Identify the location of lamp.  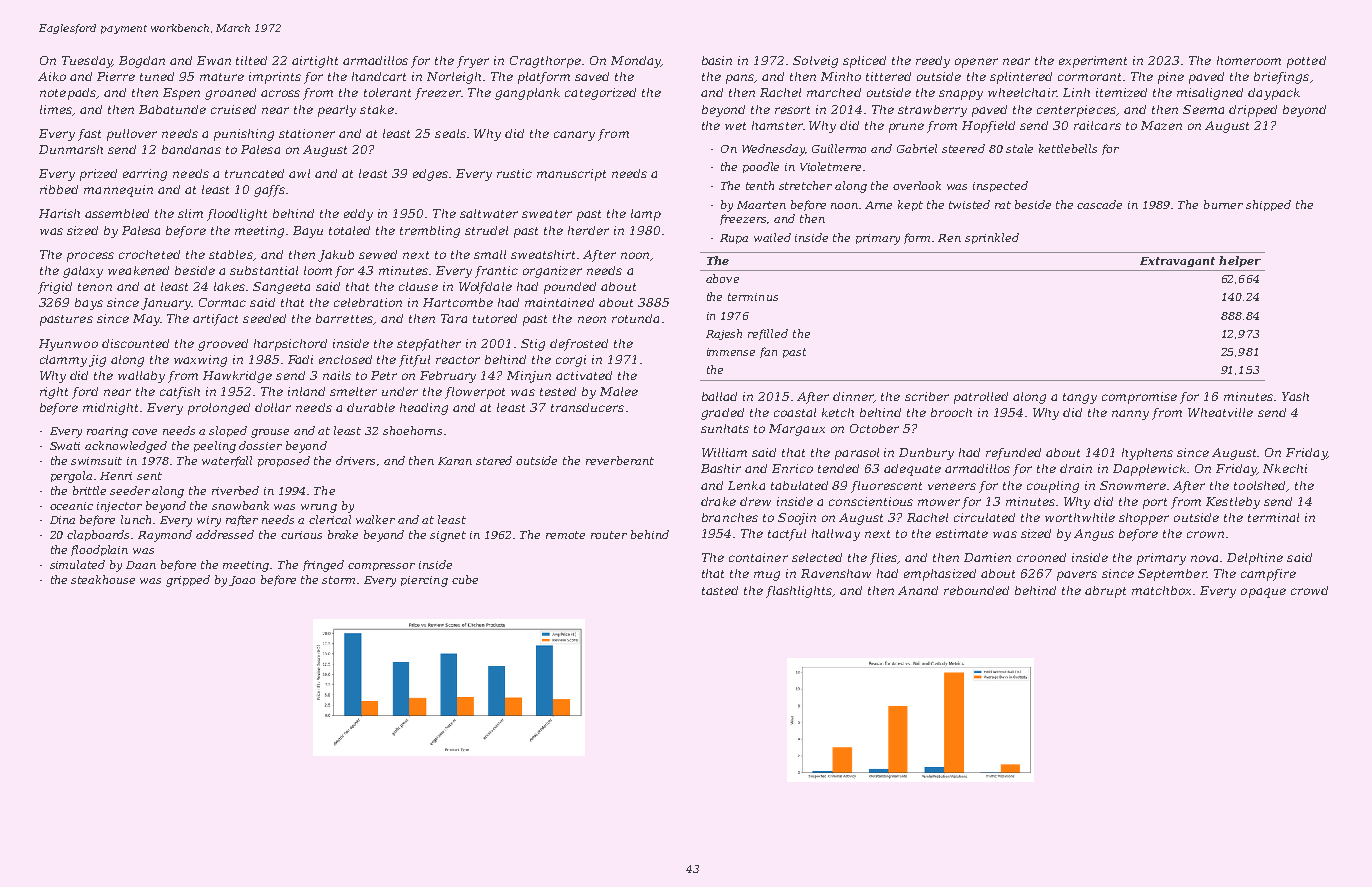
(646, 215).
